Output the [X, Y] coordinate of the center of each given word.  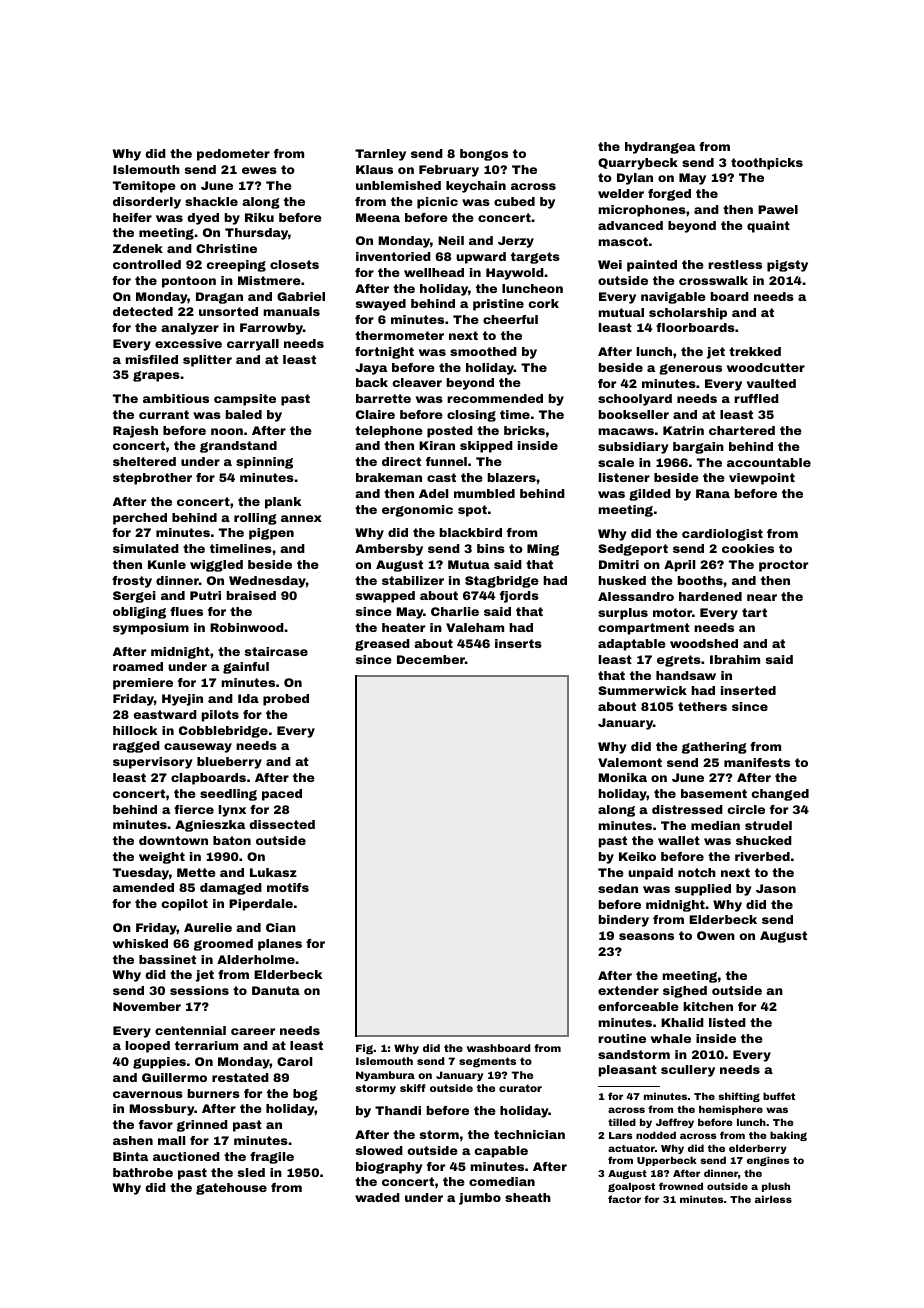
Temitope [144, 187]
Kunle [167, 564]
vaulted [771, 383]
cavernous [148, 1094]
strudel [768, 825]
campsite [245, 400]
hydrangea [660, 148]
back [372, 382]
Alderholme [256, 959]
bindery [624, 921]
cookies [748, 548]
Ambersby [389, 550]
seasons [646, 936]
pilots [220, 716]
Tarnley [380, 155]
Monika [622, 777]
